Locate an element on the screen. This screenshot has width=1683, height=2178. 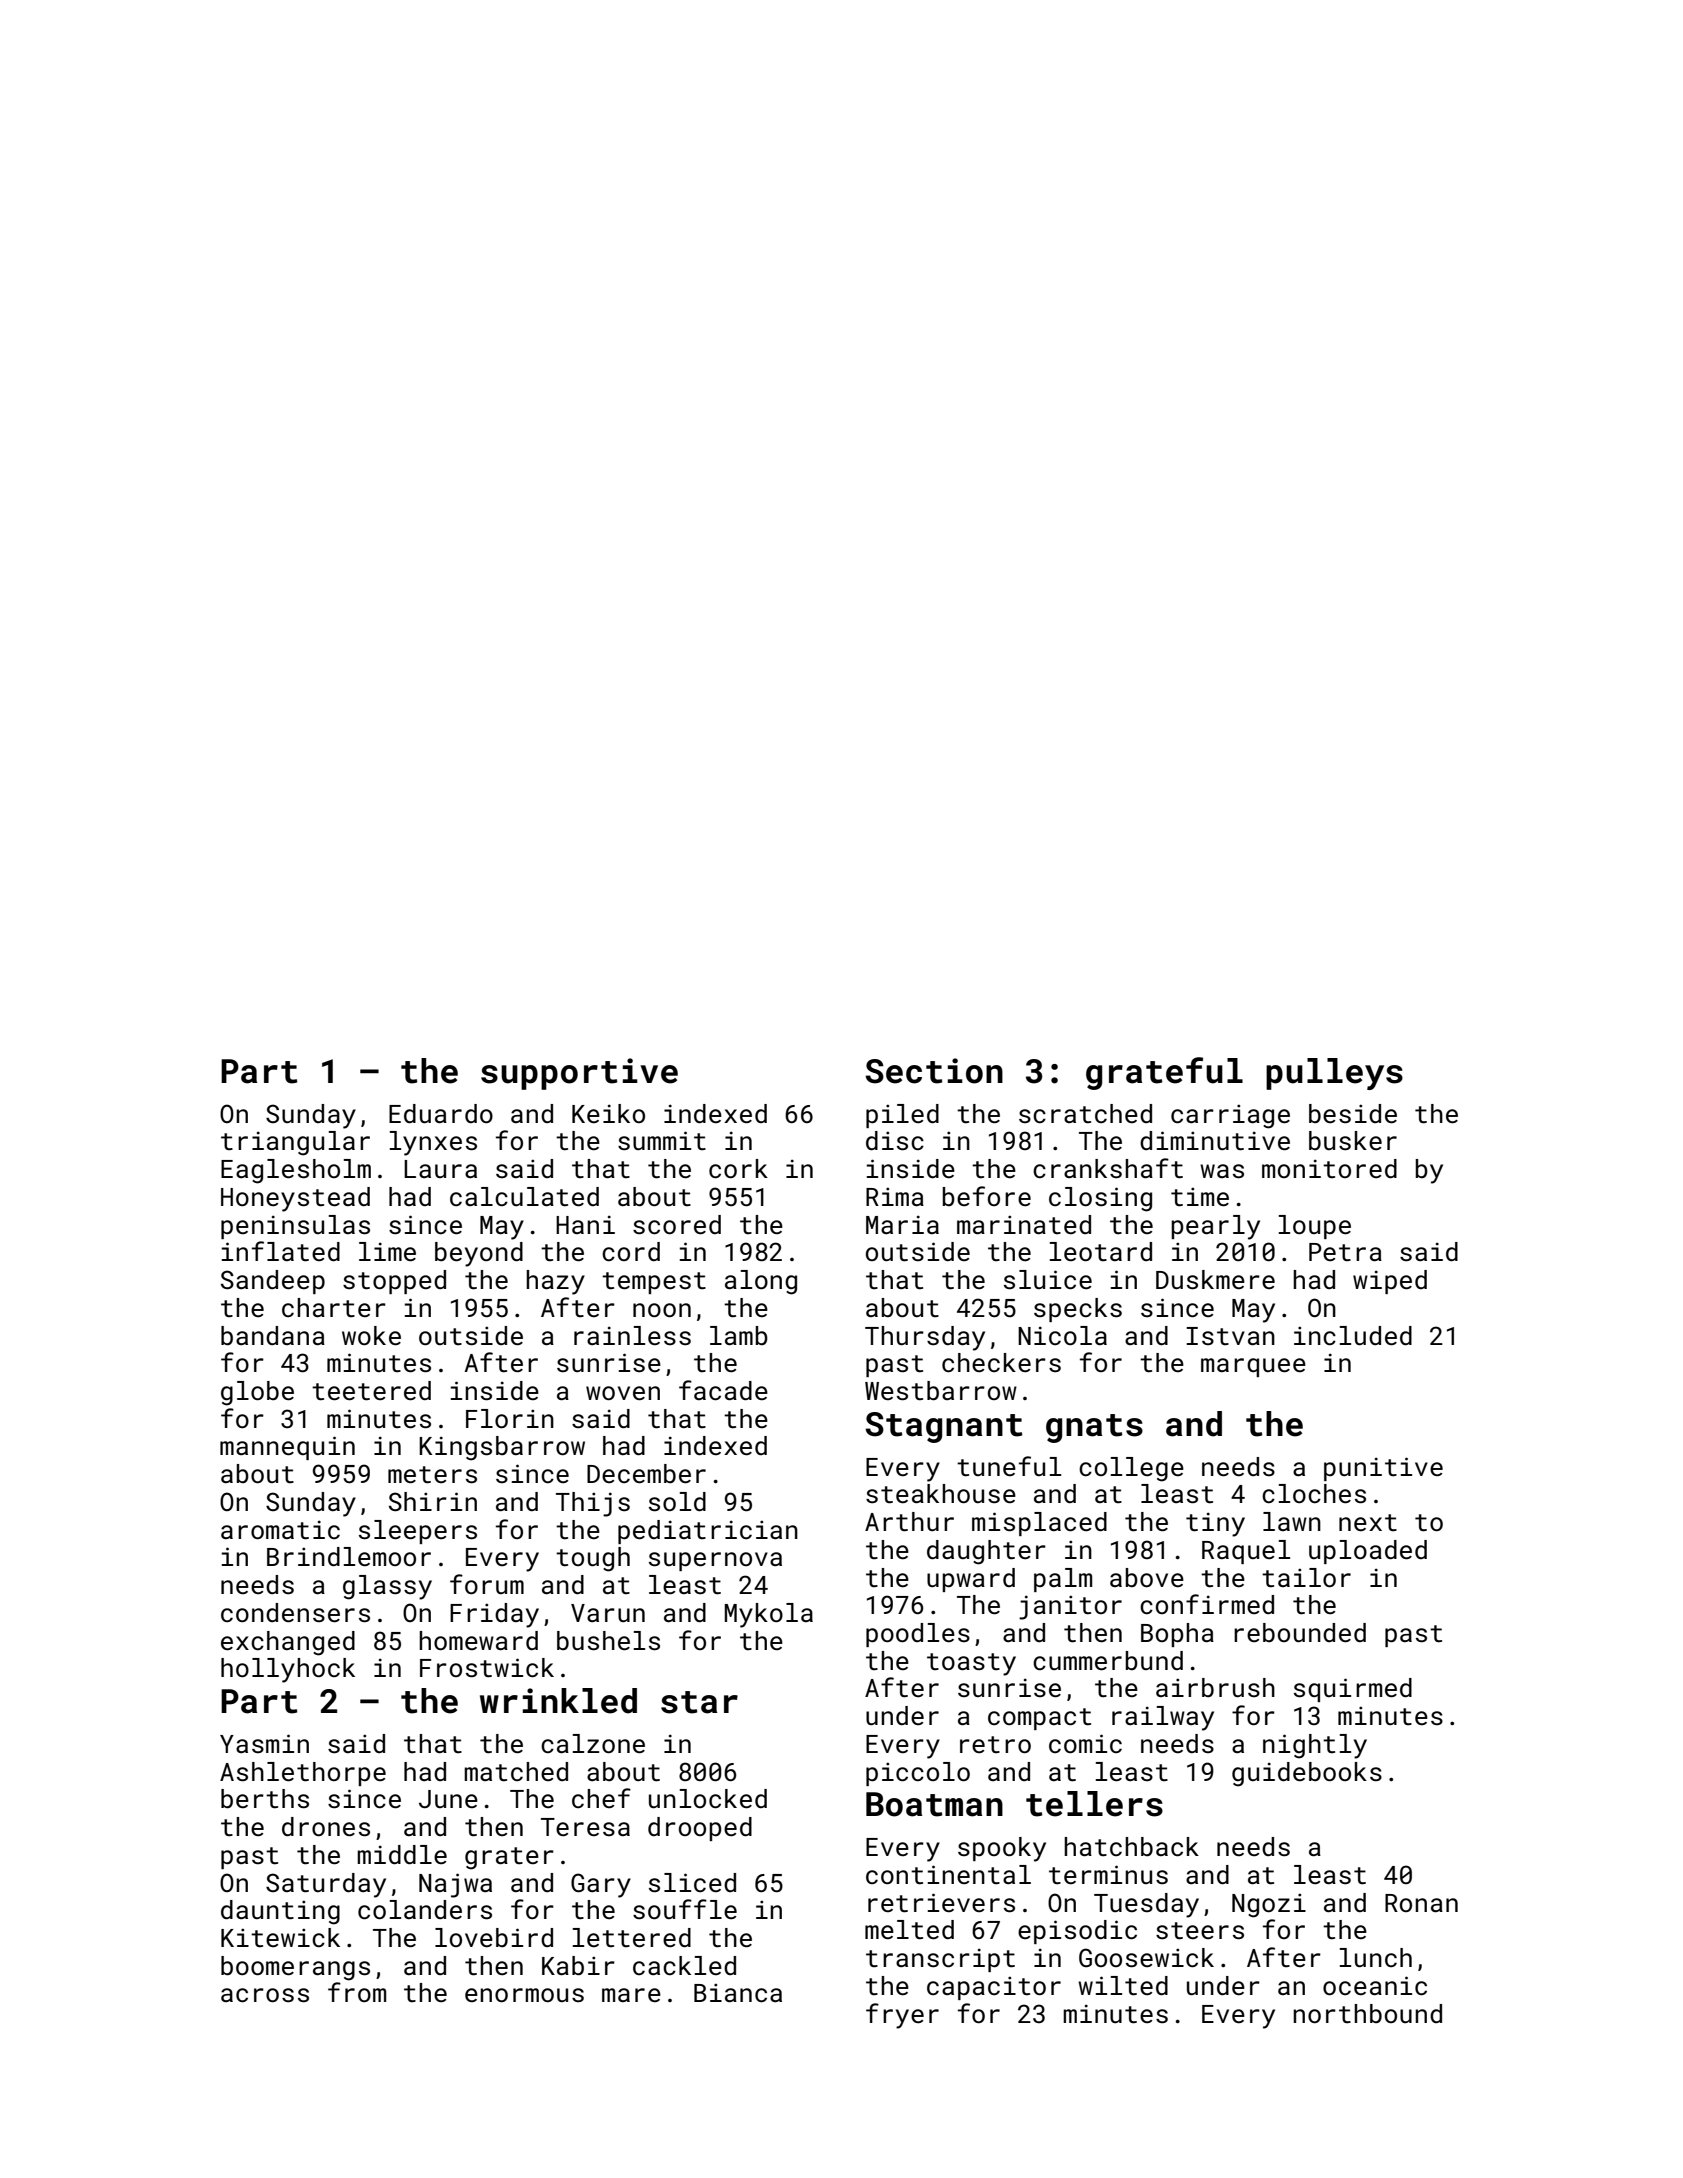
Ronan is located at coordinates (1421, 1903).
